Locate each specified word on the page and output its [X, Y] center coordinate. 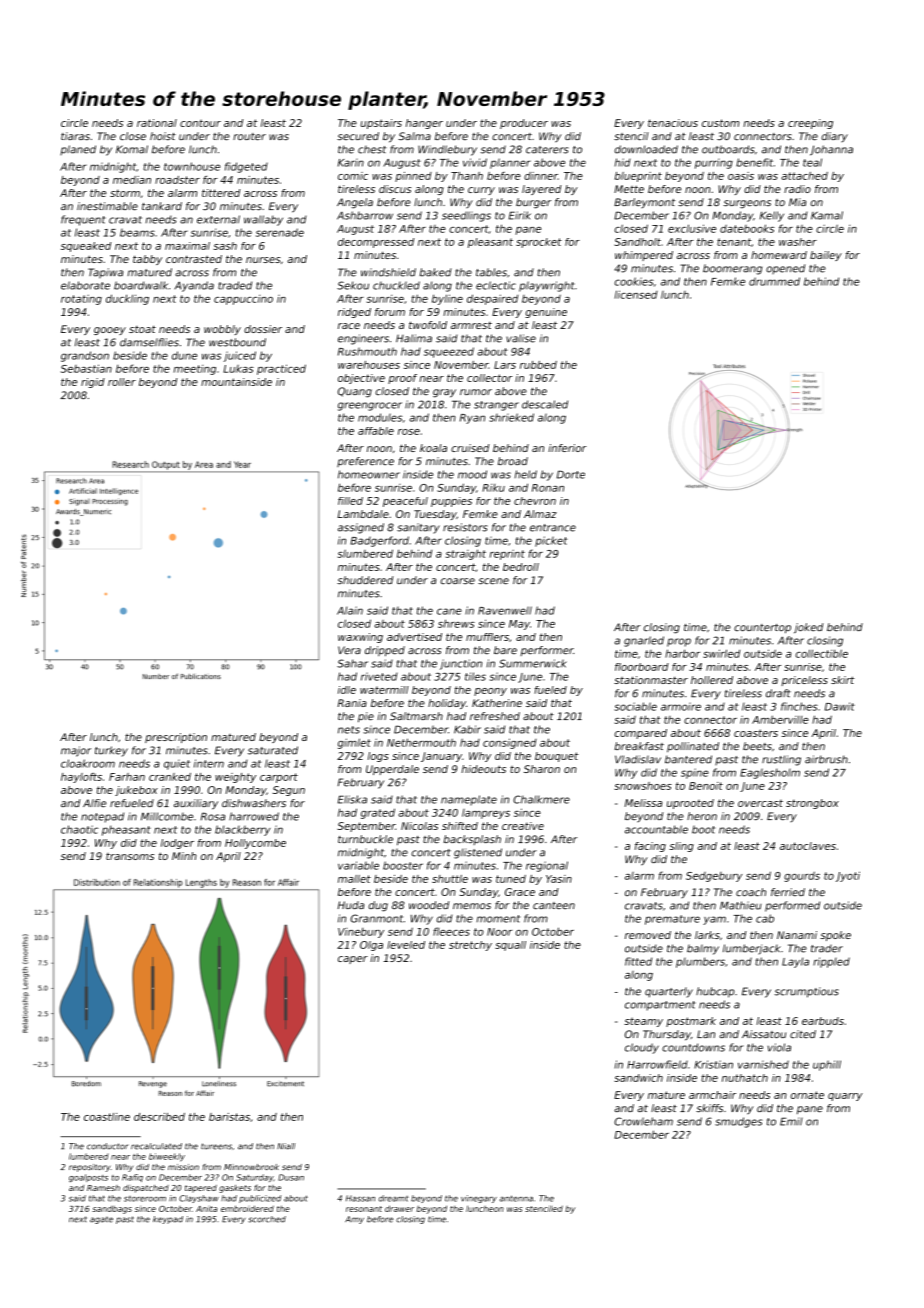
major [76, 751]
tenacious [673, 123]
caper [353, 960]
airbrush [826, 759]
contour [200, 123]
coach [751, 892]
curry [481, 191]
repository [90, 1168]
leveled [406, 945]
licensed [636, 294]
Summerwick [533, 663]
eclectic [496, 285]
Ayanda [194, 286]
